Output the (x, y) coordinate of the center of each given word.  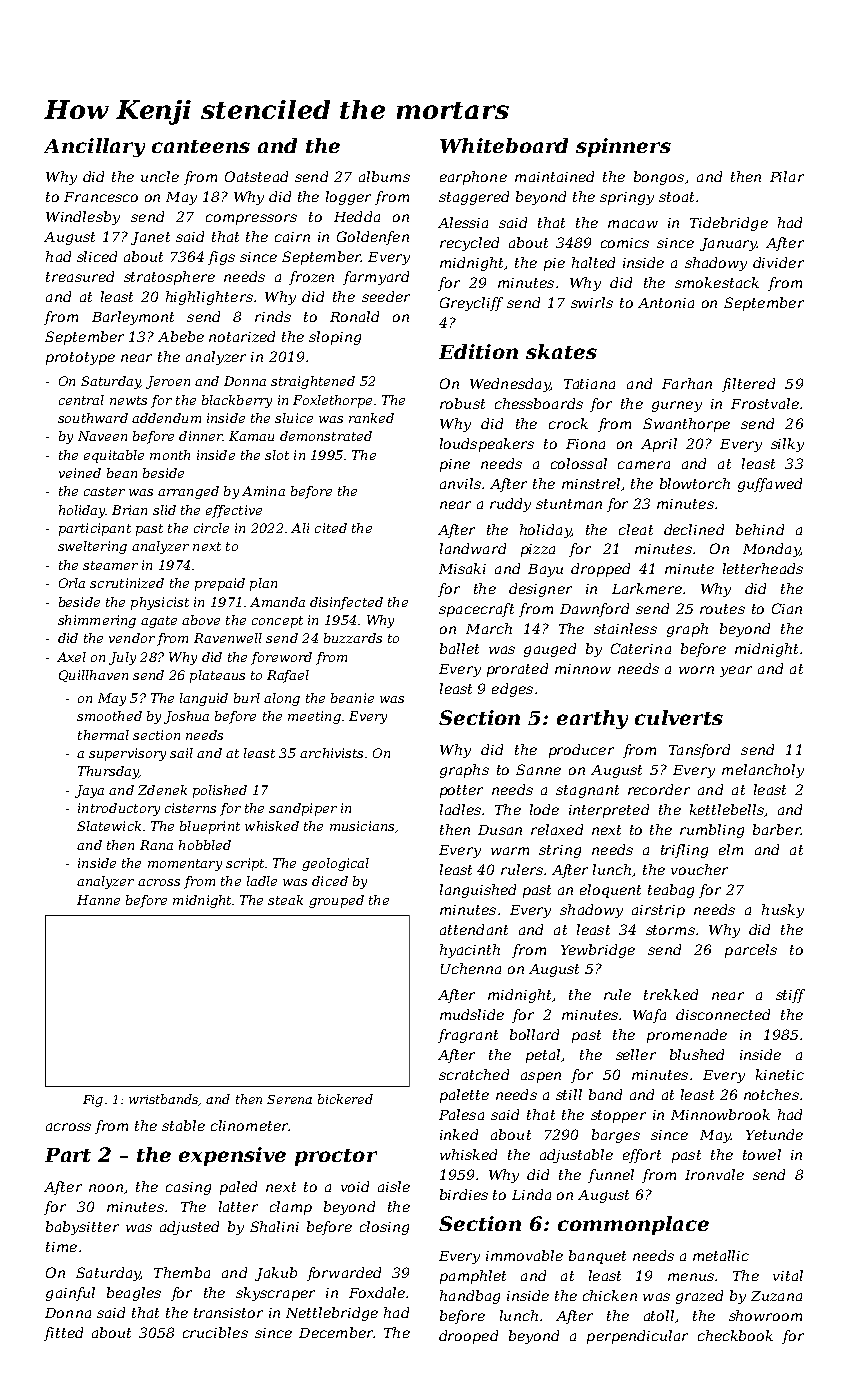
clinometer (249, 1125)
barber (777, 829)
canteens (201, 146)
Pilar (787, 176)
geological (335, 864)
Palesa (461, 1114)
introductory (119, 809)
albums (384, 176)
